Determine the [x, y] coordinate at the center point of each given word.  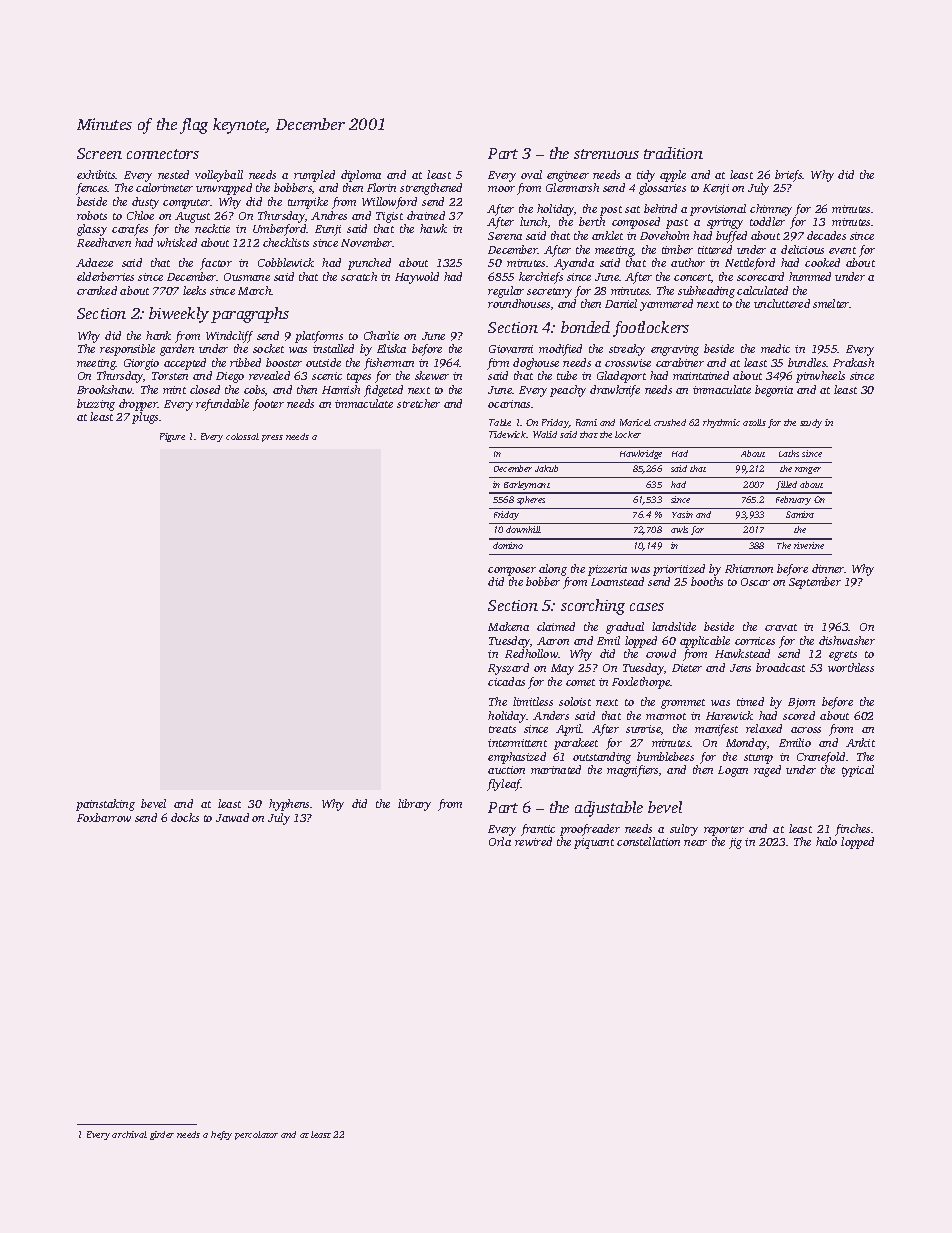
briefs [789, 176]
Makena [508, 626]
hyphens [289, 805]
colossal [242, 436]
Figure [172, 437]
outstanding [602, 758]
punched [369, 264]
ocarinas [509, 404]
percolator [256, 1135]
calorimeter [164, 187]
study [811, 423]
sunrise [643, 729]
